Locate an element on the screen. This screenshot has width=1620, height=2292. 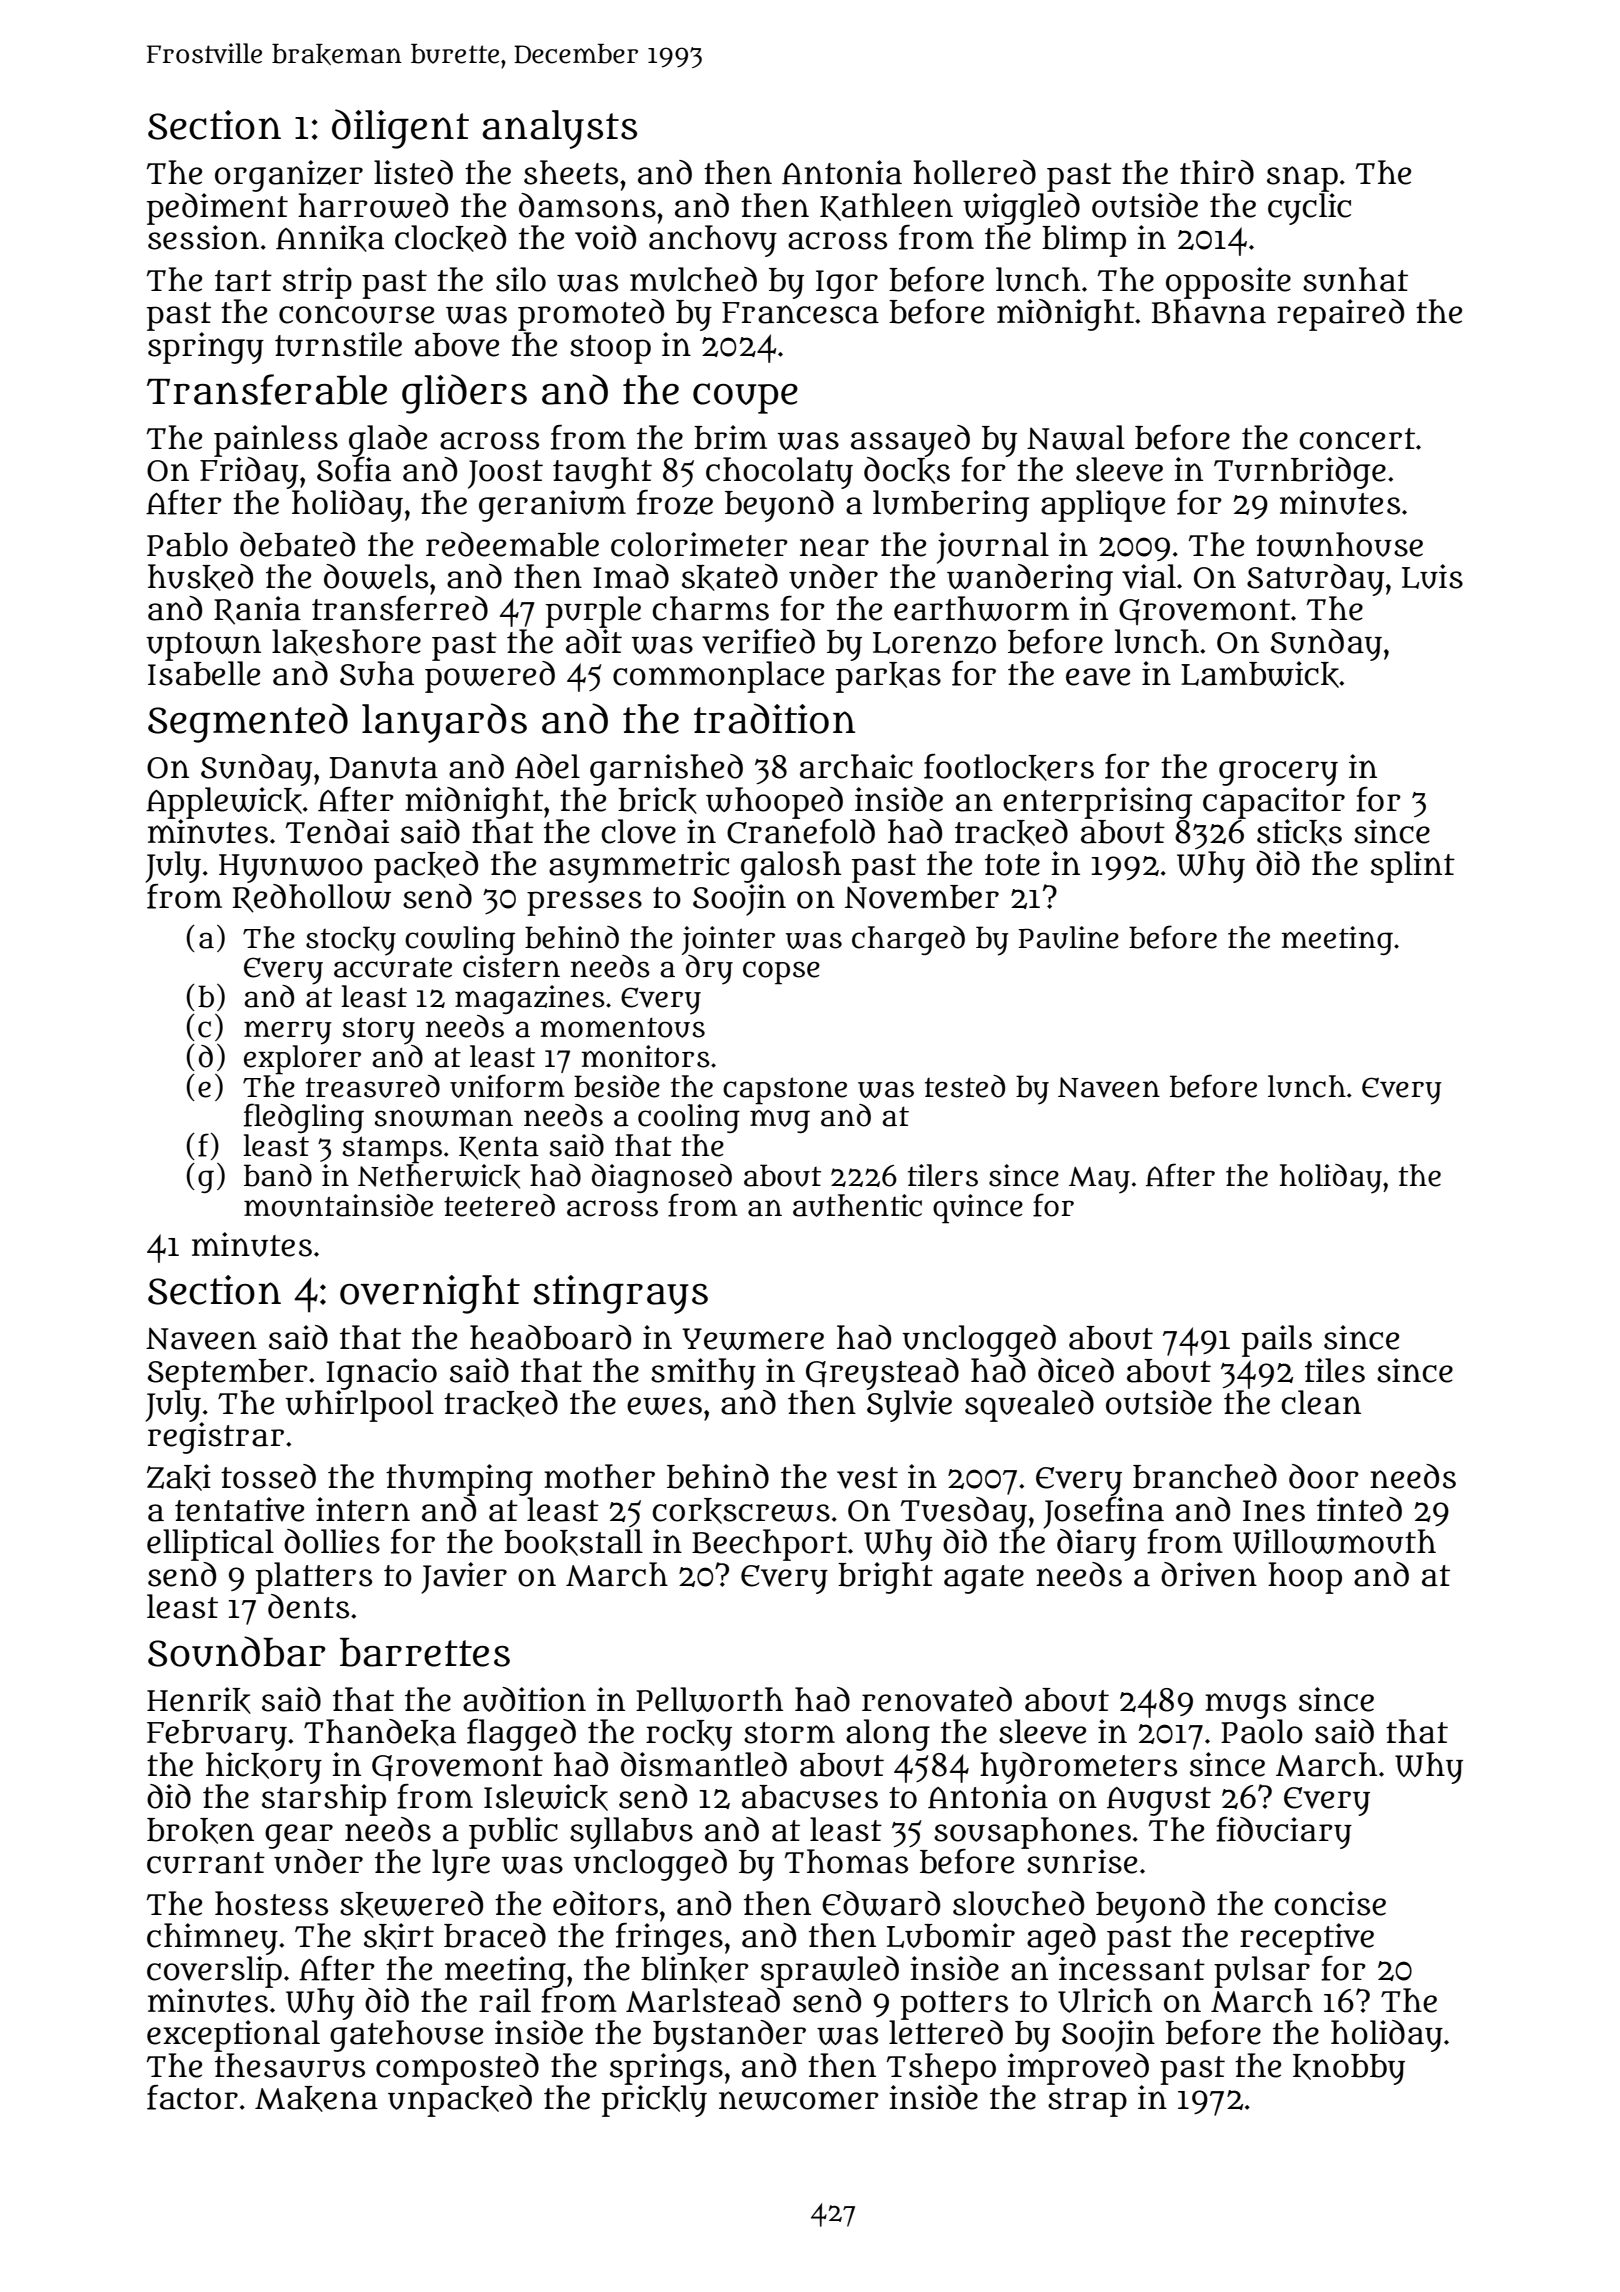
factor is located at coordinates (192, 2097).
